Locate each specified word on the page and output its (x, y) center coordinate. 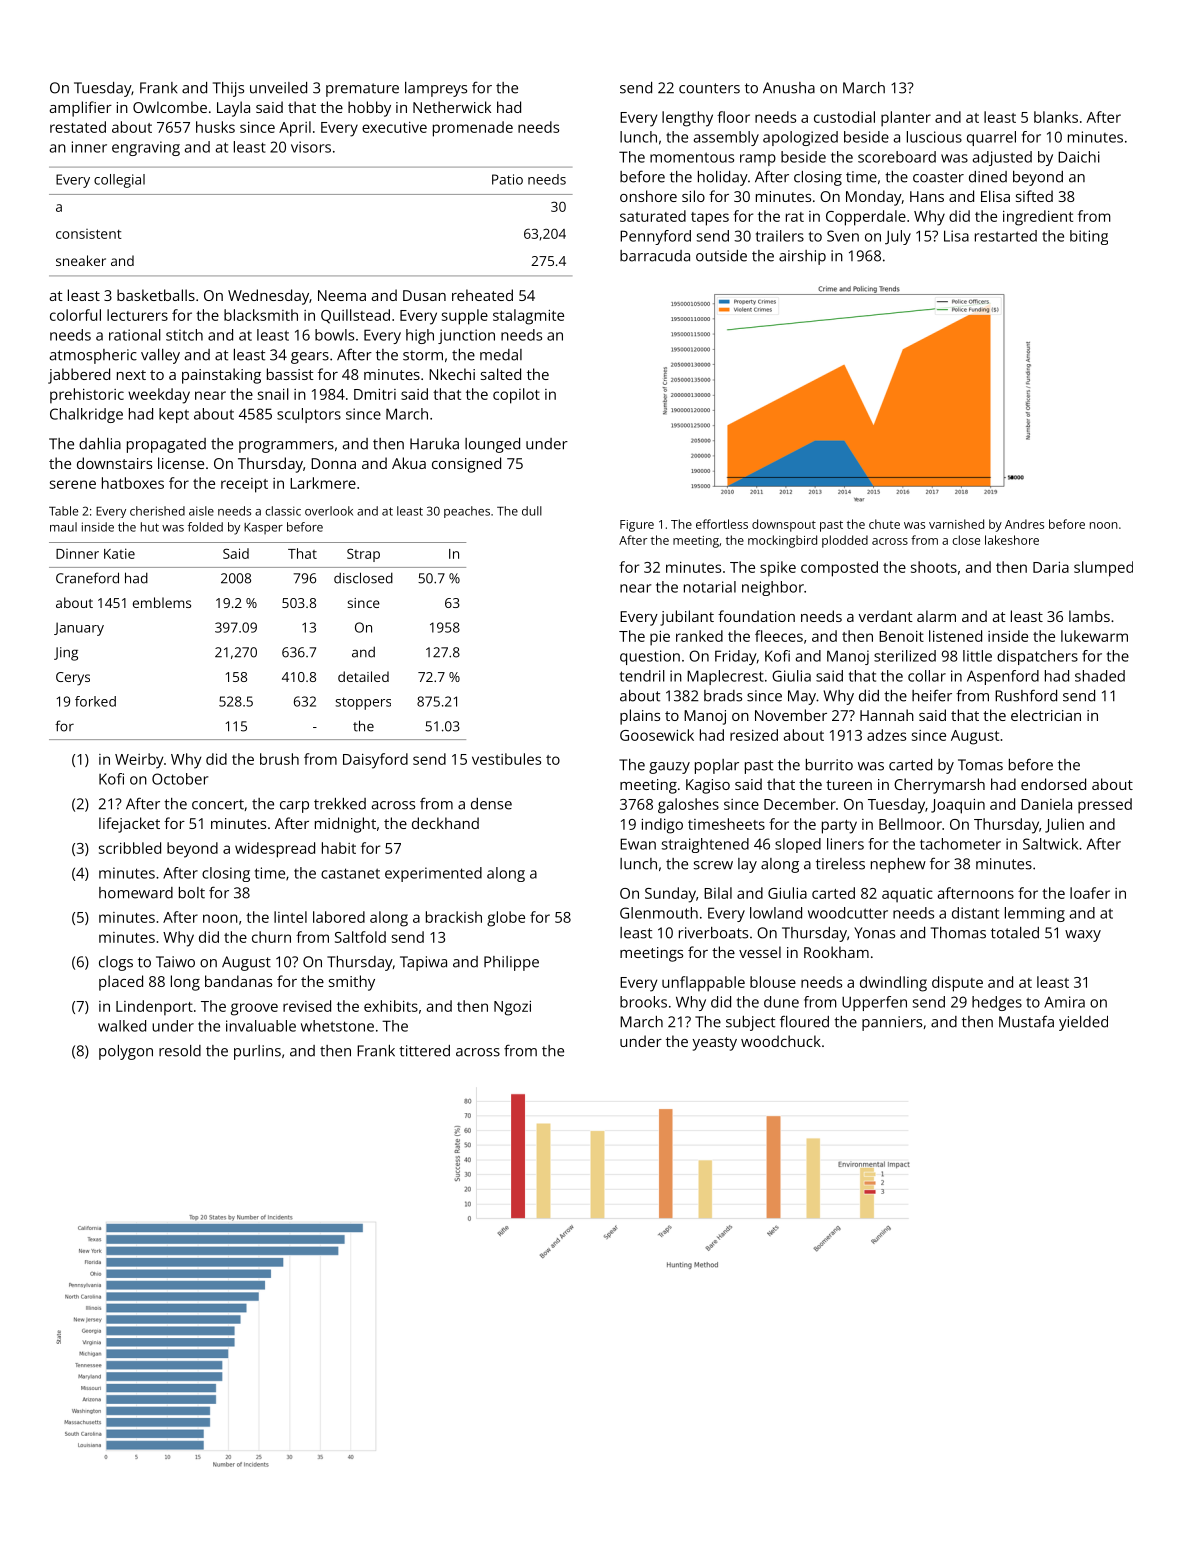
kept (174, 415)
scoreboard (897, 157)
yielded (1083, 1023)
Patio (507, 179)
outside (721, 256)
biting (1089, 237)
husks (215, 127)
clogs (116, 963)
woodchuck (781, 1041)
